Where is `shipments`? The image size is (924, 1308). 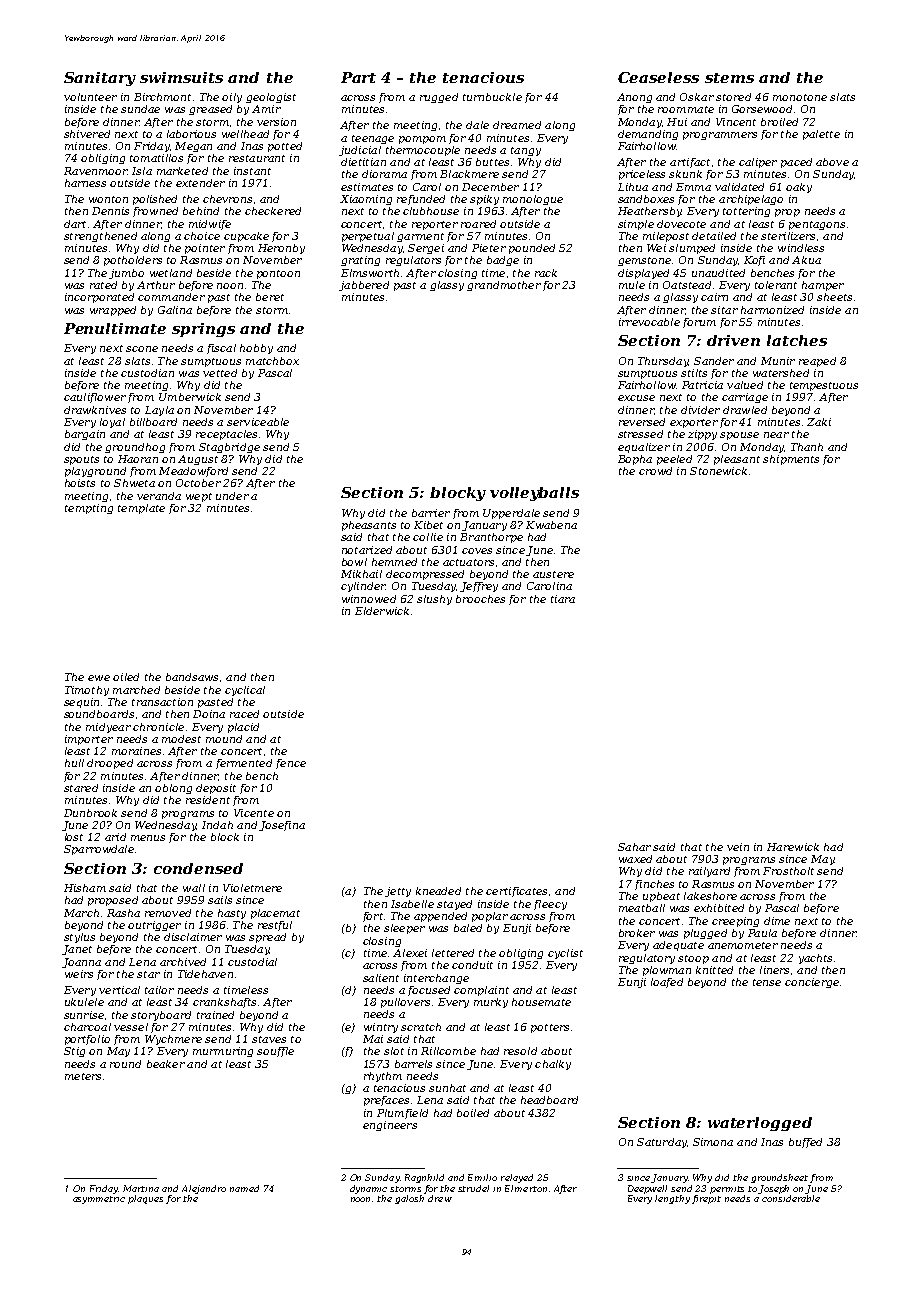 shipments is located at coordinates (791, 460).
